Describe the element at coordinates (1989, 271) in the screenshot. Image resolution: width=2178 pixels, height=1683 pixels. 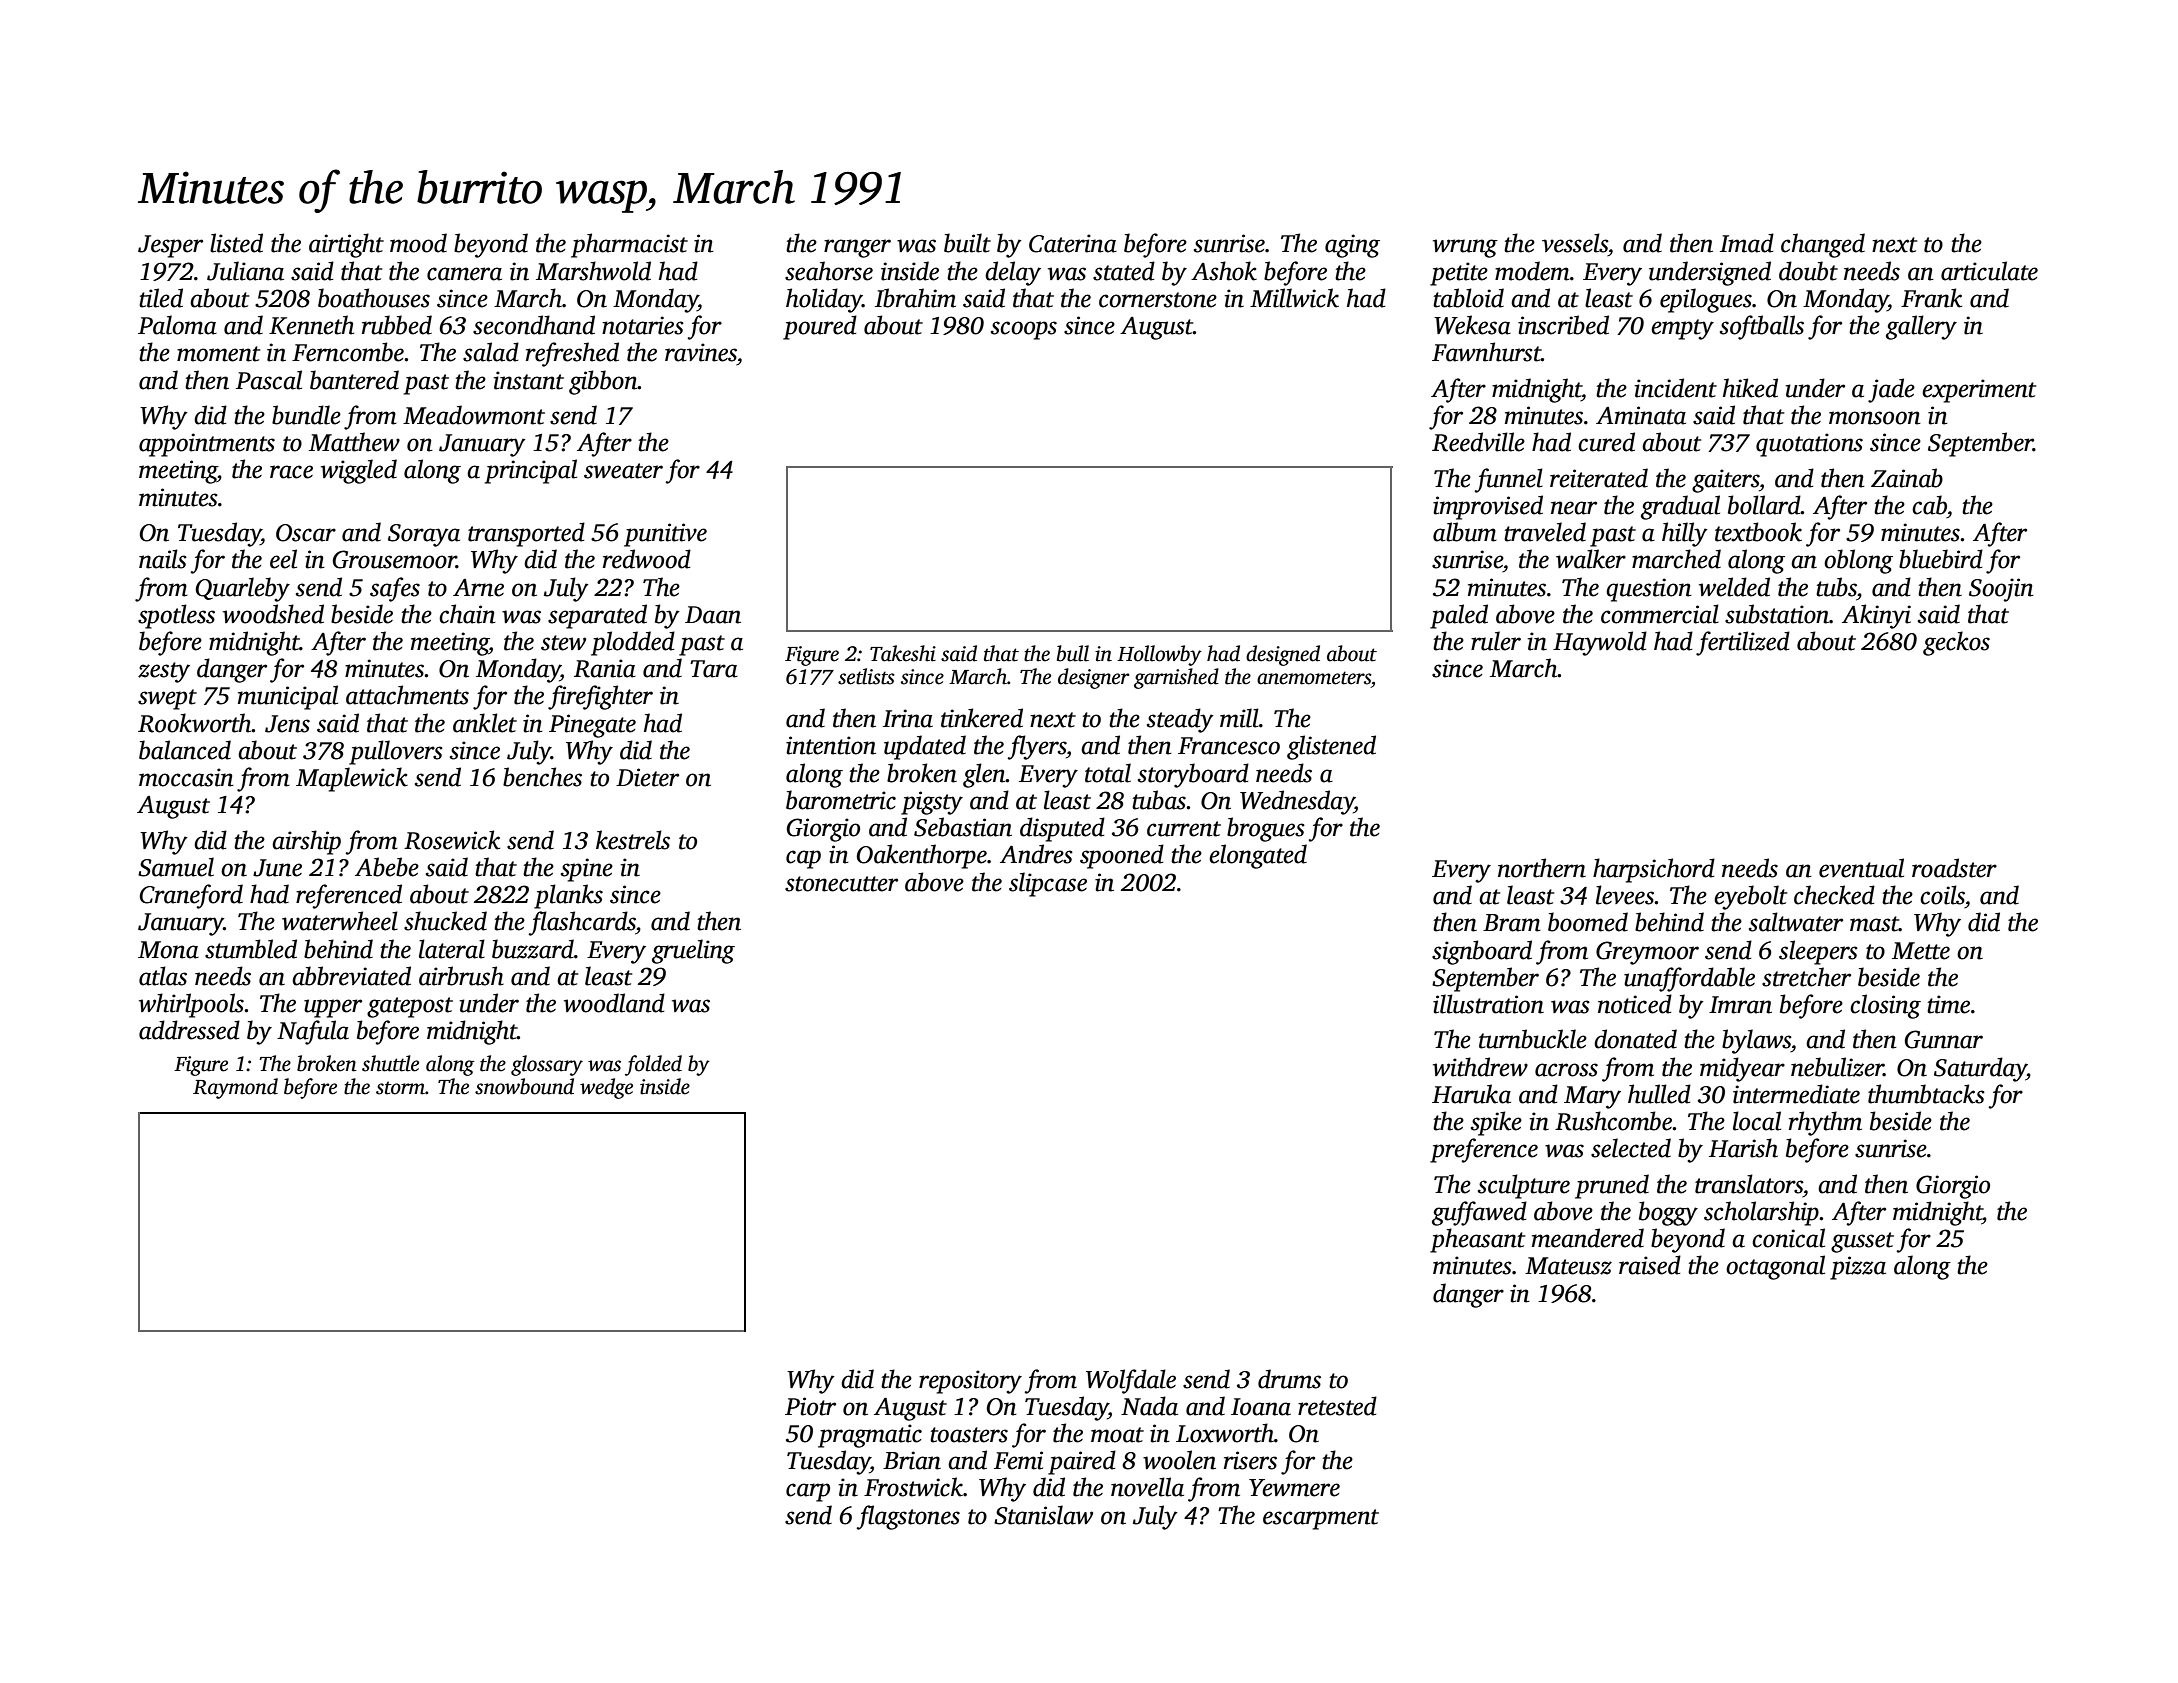
I see `articulate` at that location.
